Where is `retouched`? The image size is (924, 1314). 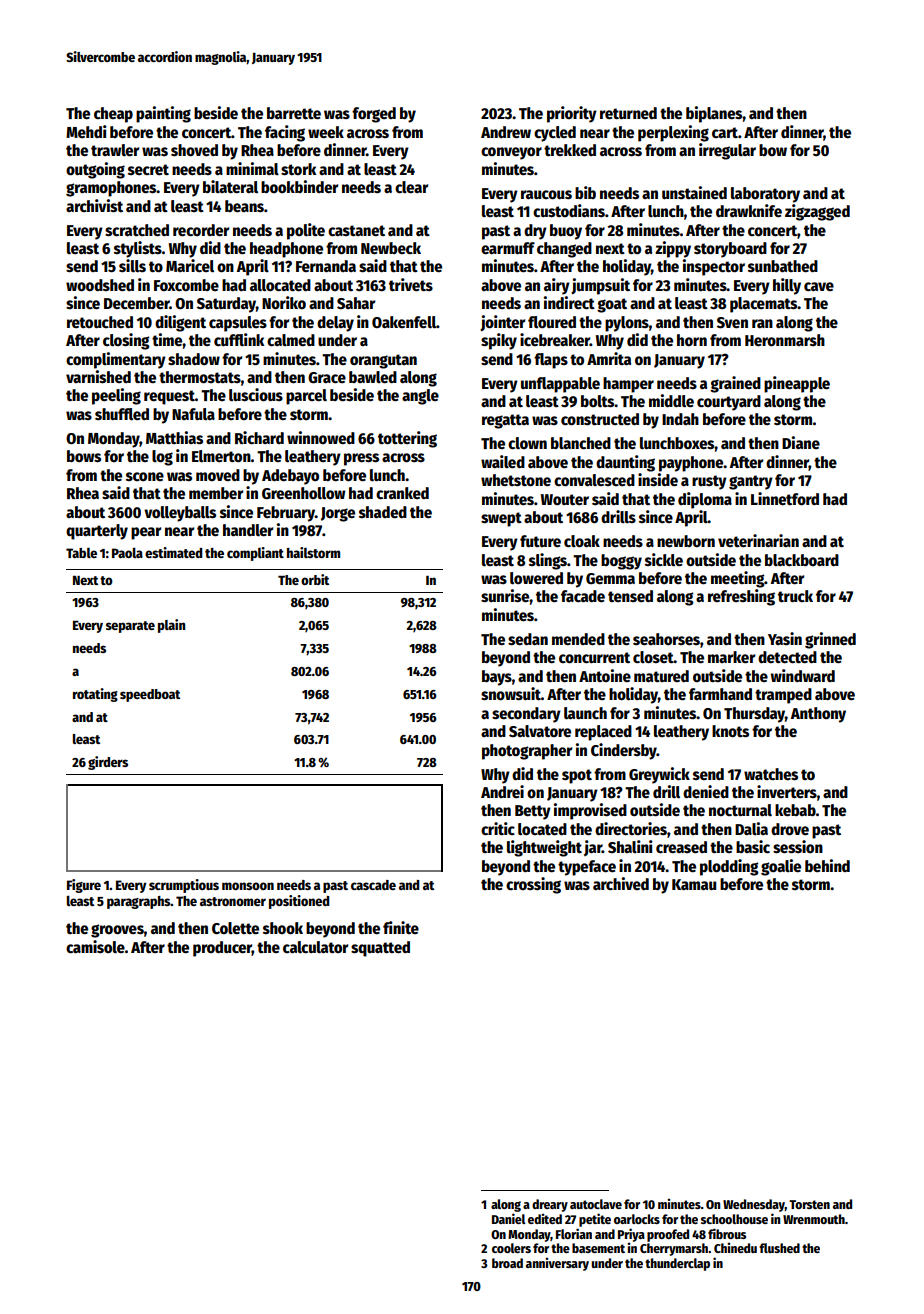 retouched is located at coordinates (100, 322).
